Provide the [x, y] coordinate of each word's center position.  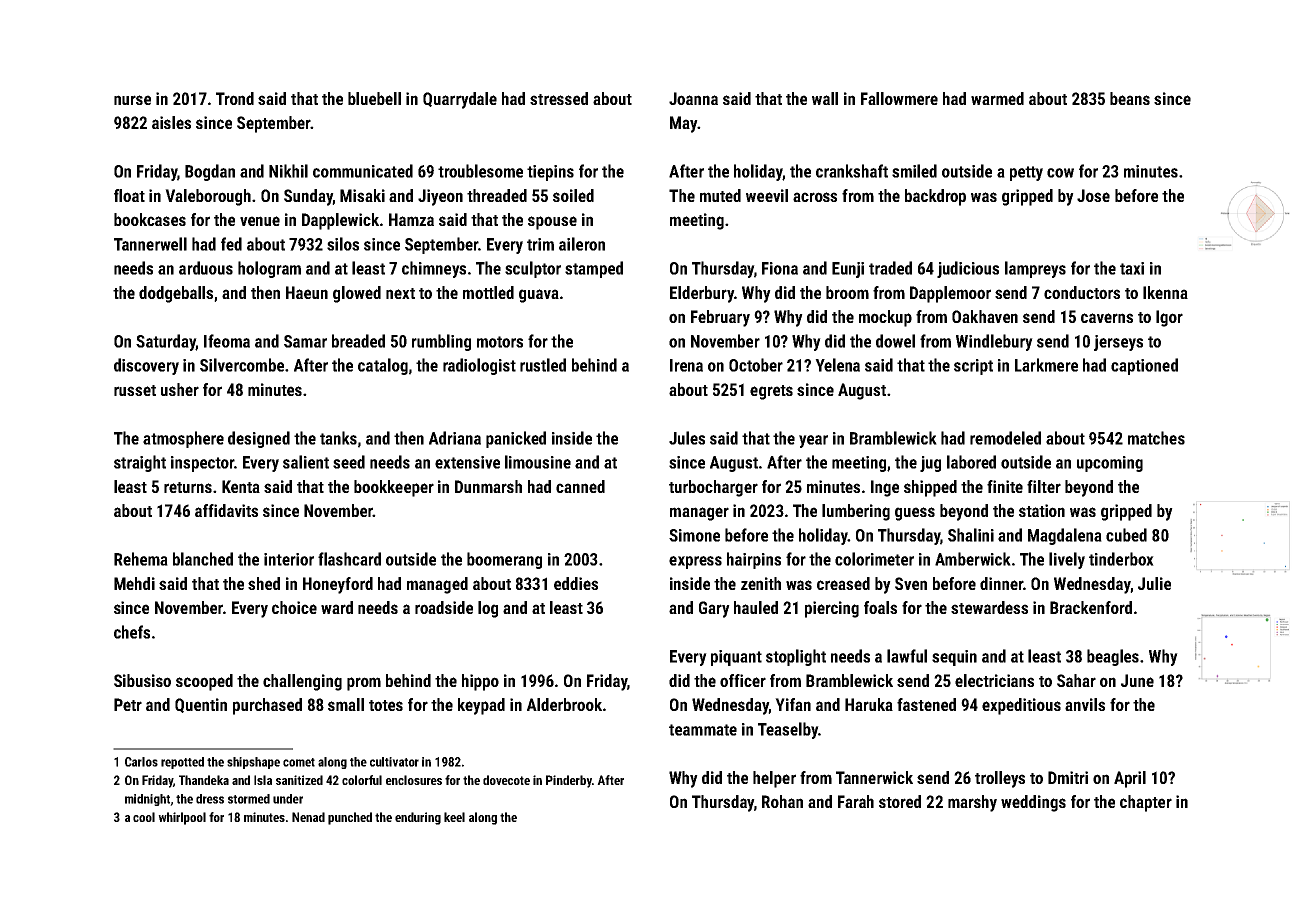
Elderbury [702, 294]
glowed [357, 294]
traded [890, 268]
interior [289, 559]
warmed [997, 98]
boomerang [504, 560]
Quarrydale [460, 100]
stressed [559, 98]
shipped [930, 488]
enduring [418, 818]
